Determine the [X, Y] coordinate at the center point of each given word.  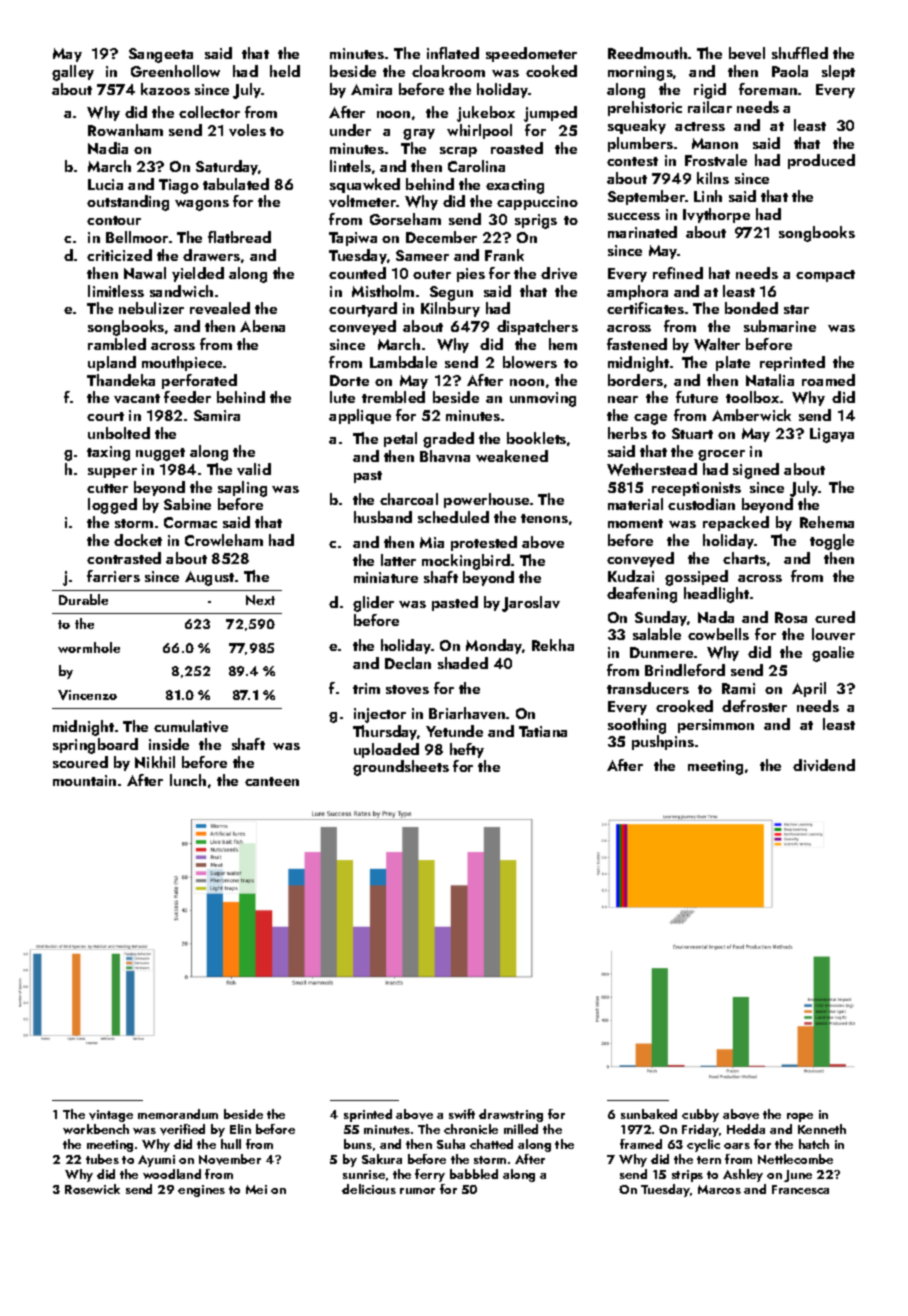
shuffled [800, 53]
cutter [107, 488]
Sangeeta [161, 55]
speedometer [531, 54]
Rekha [553, 645]
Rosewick [92, 1189]
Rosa [791, 617]
